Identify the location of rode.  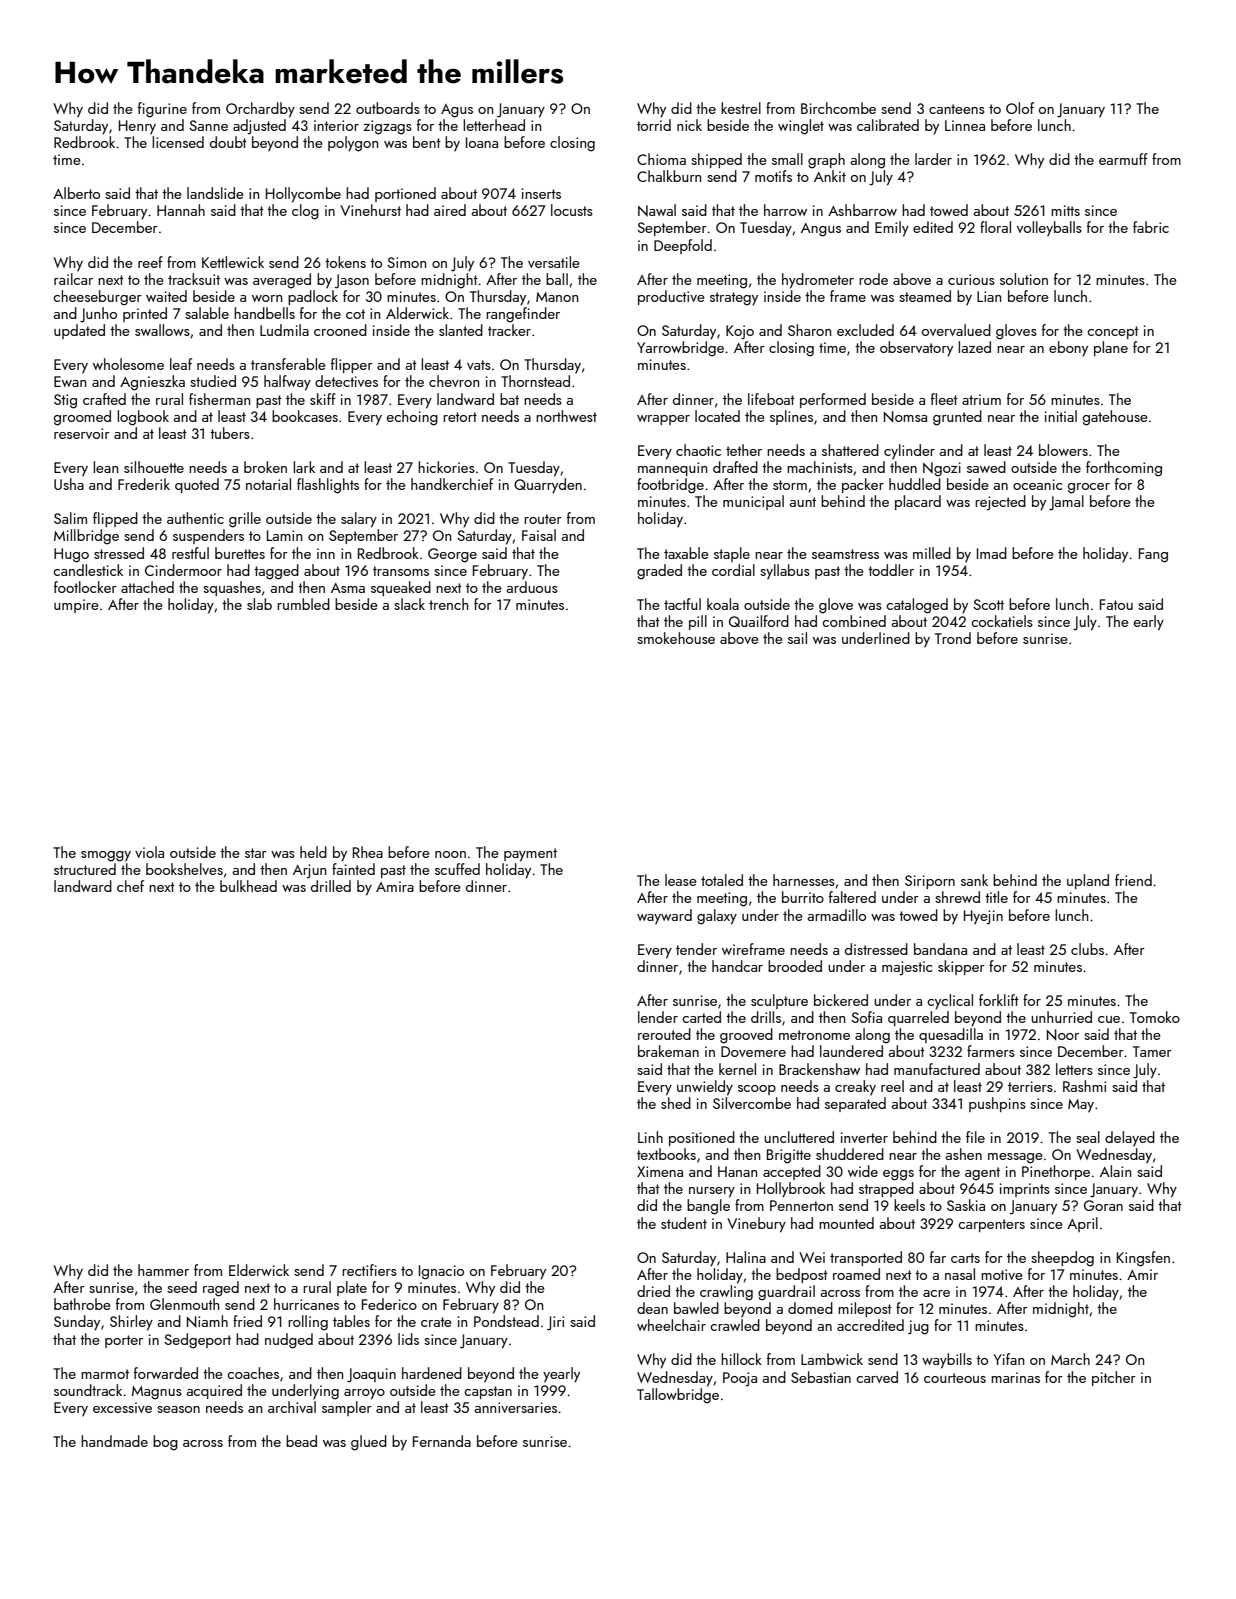
(873, 279).
